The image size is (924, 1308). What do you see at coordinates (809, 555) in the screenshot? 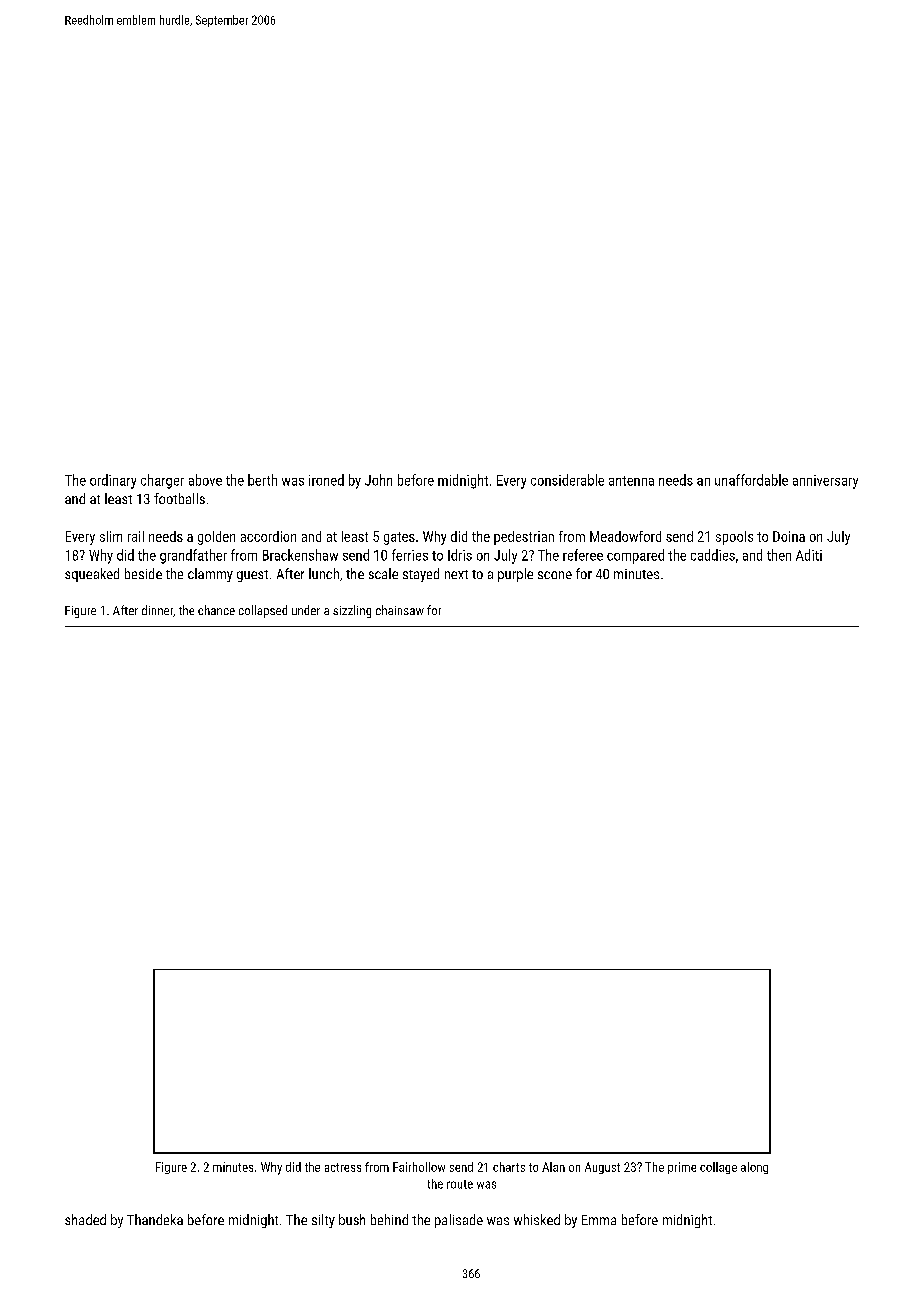
I see `Aditi` at bounding box center [809, 555].
